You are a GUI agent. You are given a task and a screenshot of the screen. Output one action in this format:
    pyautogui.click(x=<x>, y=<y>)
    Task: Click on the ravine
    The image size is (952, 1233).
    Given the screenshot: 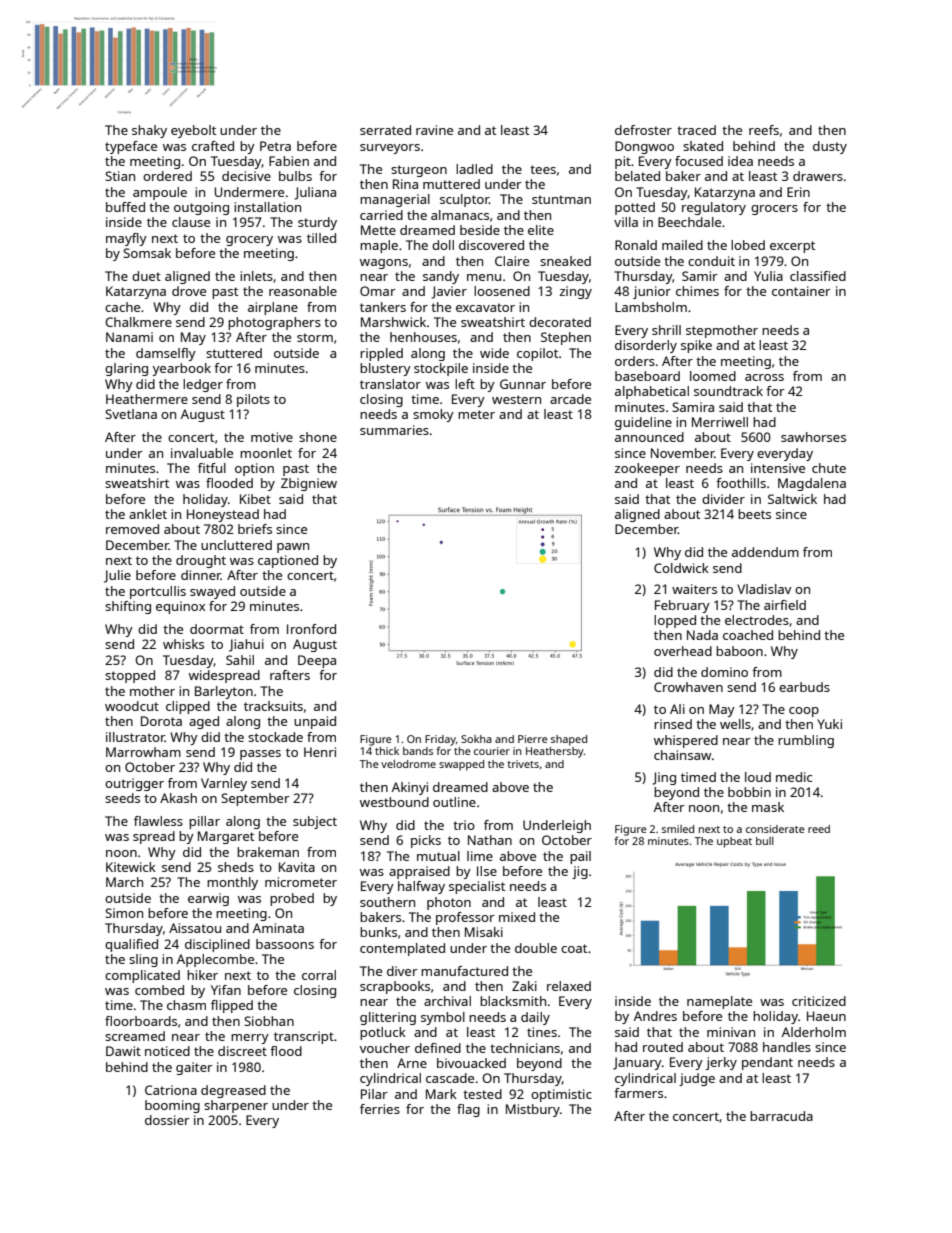 What is the action you would take?
    pyautogui.click(x=434, y=130)
